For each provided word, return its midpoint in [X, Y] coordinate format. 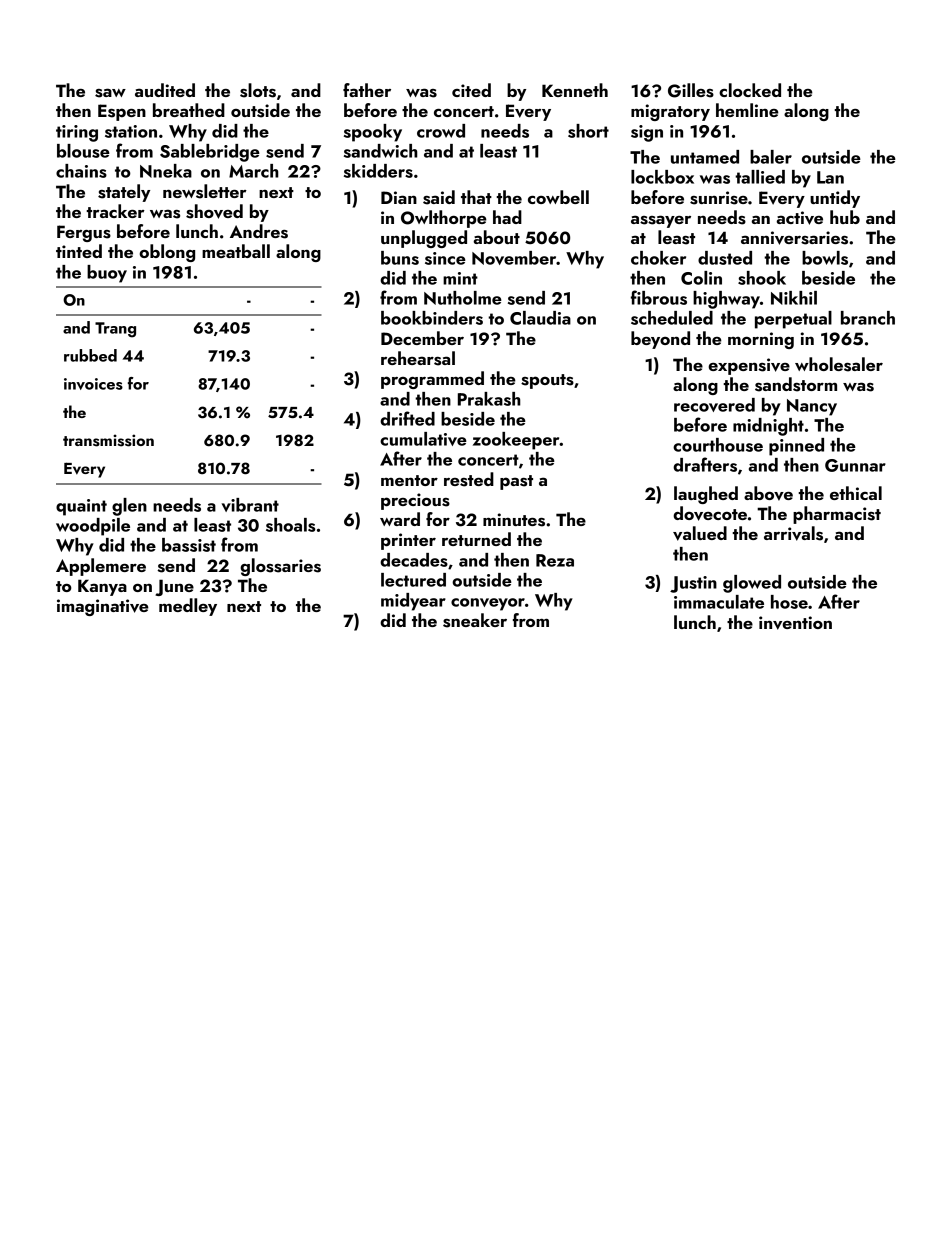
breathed [189, 110]
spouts [547, 381]
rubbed [90, 355]
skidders [378, 171]
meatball [236, 251]
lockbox [662, 177]
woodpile [93, 527]
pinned [796, 447]
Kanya [102, 587]
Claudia [540, 318]
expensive [749, 366]
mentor [409, 480]
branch [868, 318]
